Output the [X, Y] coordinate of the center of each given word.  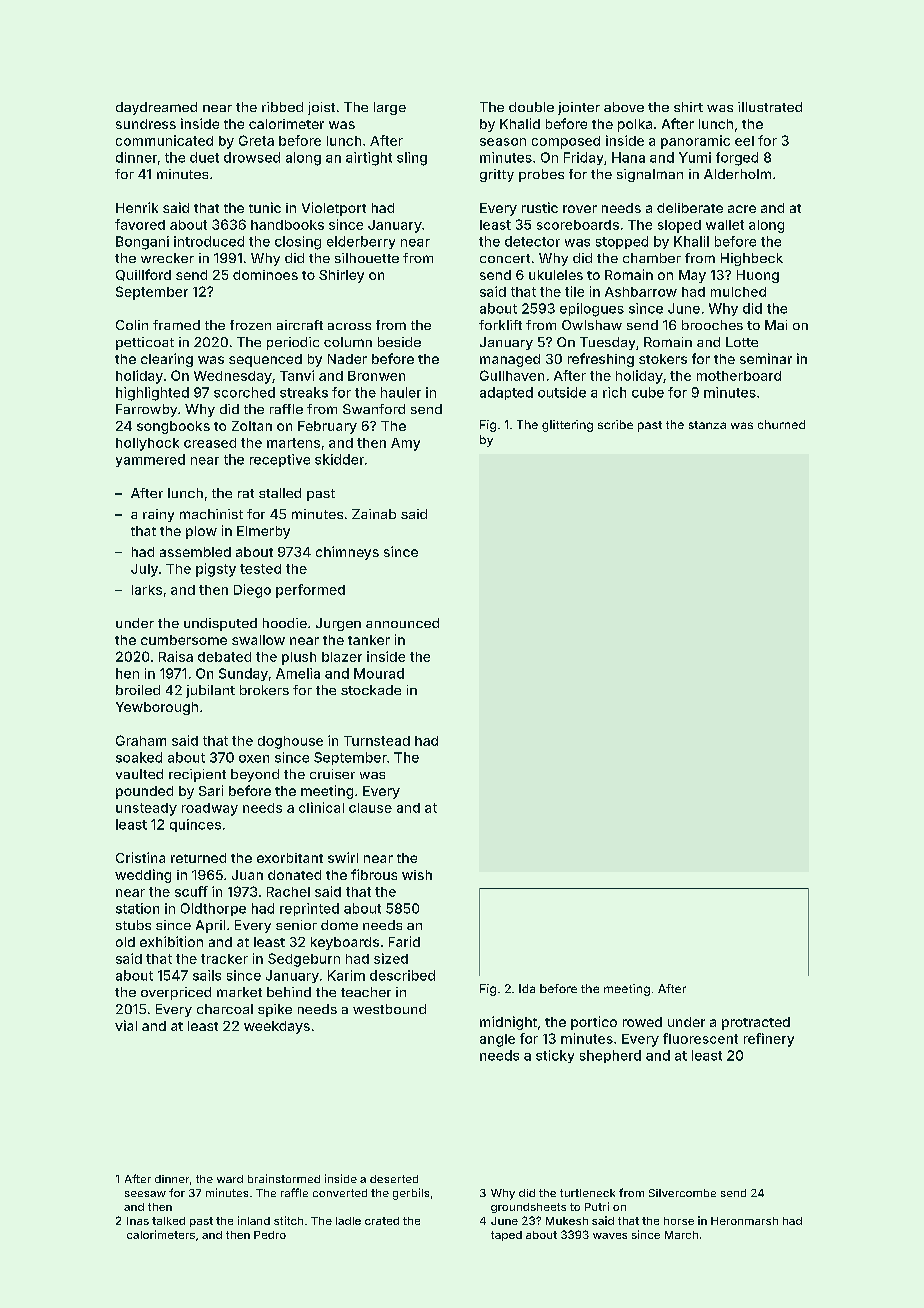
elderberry [361, 242]
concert [505, 258]
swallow [258, 640]
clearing [167, 360]
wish [417, 875]
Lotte [742, 342]
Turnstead [377, 741]
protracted [756, 1023]
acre [742, 209]
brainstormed [284, 1178]
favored [140, 224]
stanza [707, 425]
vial [126, 1025]
